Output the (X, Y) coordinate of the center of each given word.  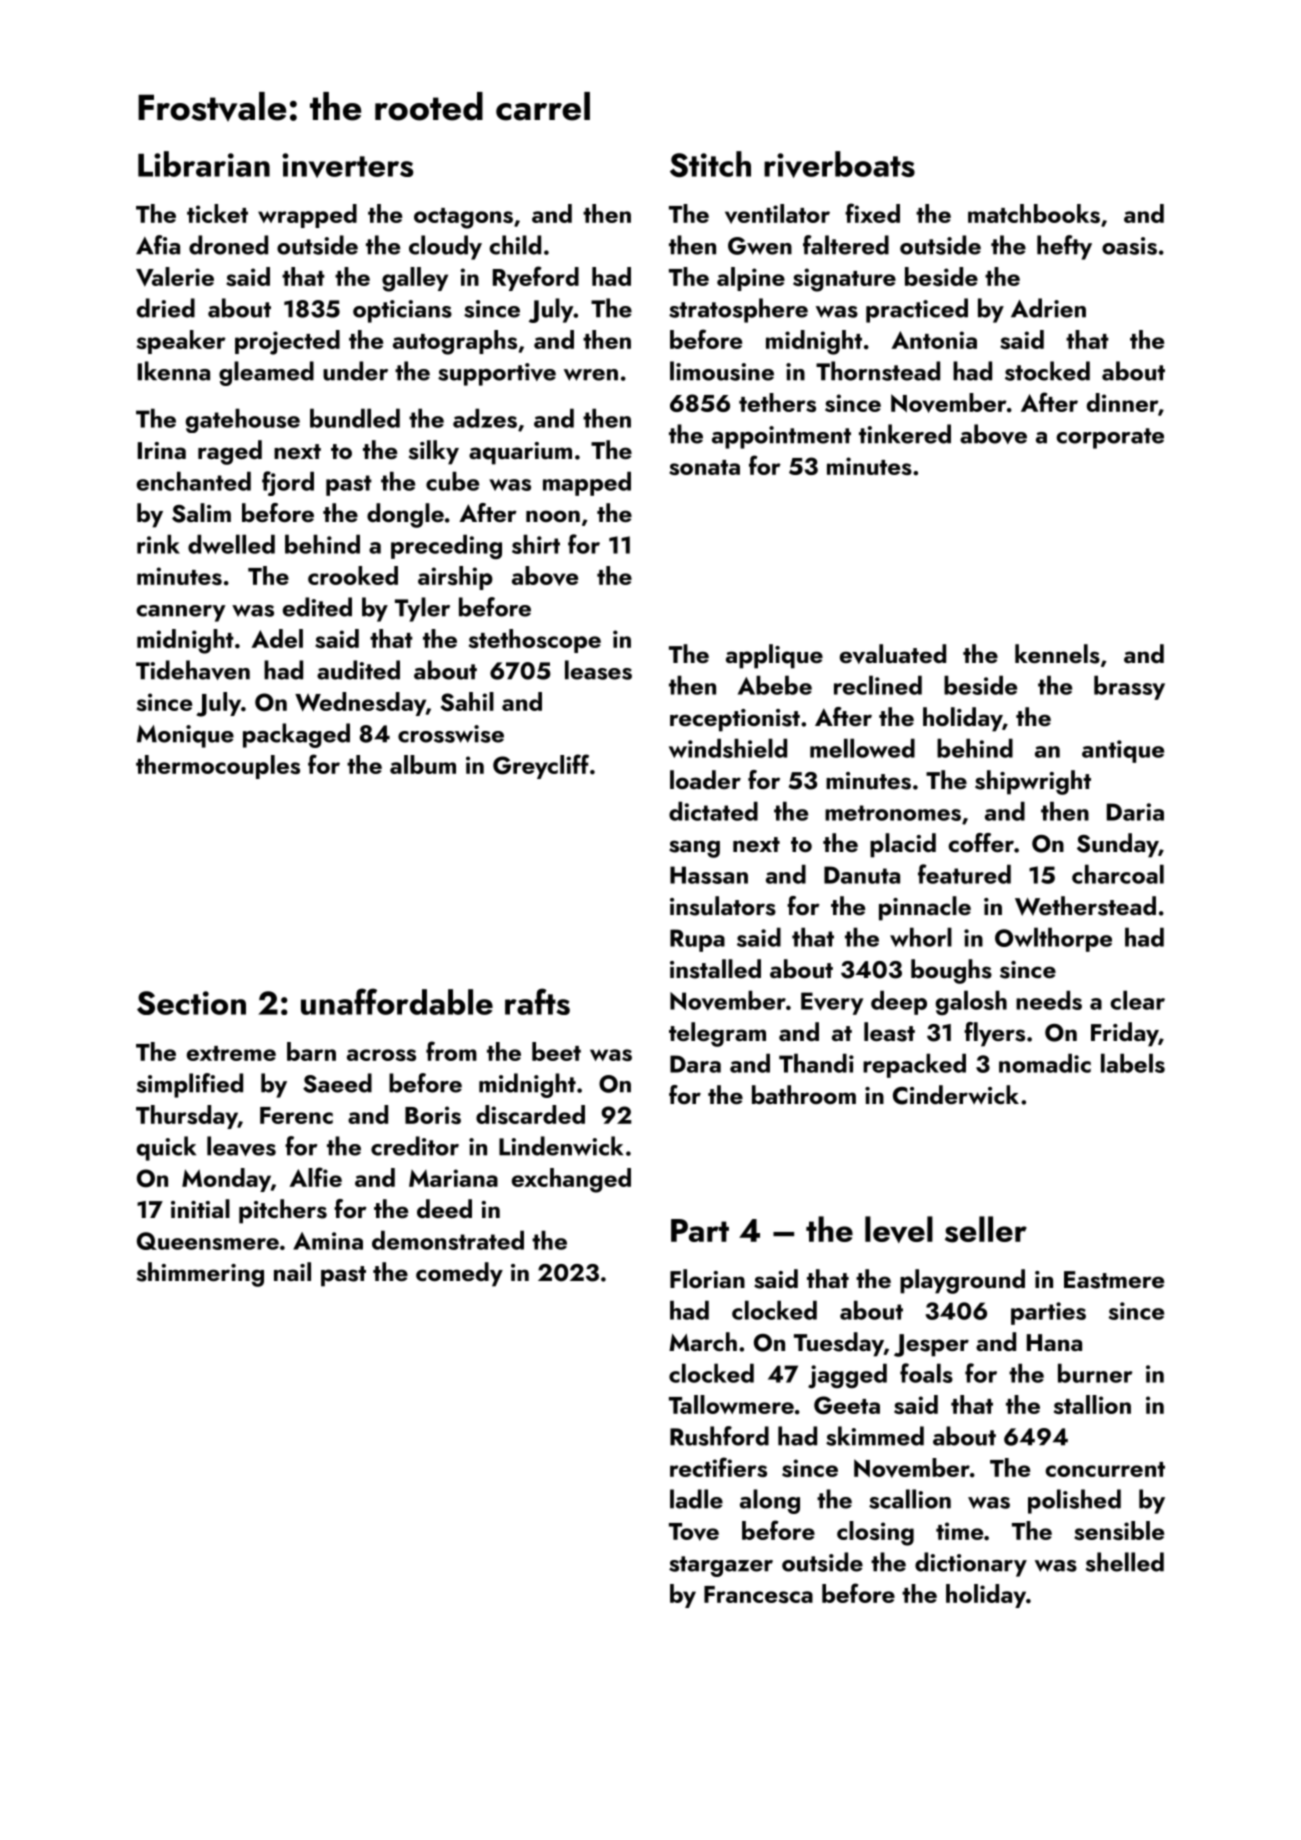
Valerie (175, 277)
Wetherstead (1085, 906)
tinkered (905, 434)
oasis (1129, 246)
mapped (587, 483)
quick (166, 1148)
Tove (694, 1532)
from (451, 1051)
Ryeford (536, 278)
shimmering (200, 1274)
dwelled (231, 544)
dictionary (971, 1564)
